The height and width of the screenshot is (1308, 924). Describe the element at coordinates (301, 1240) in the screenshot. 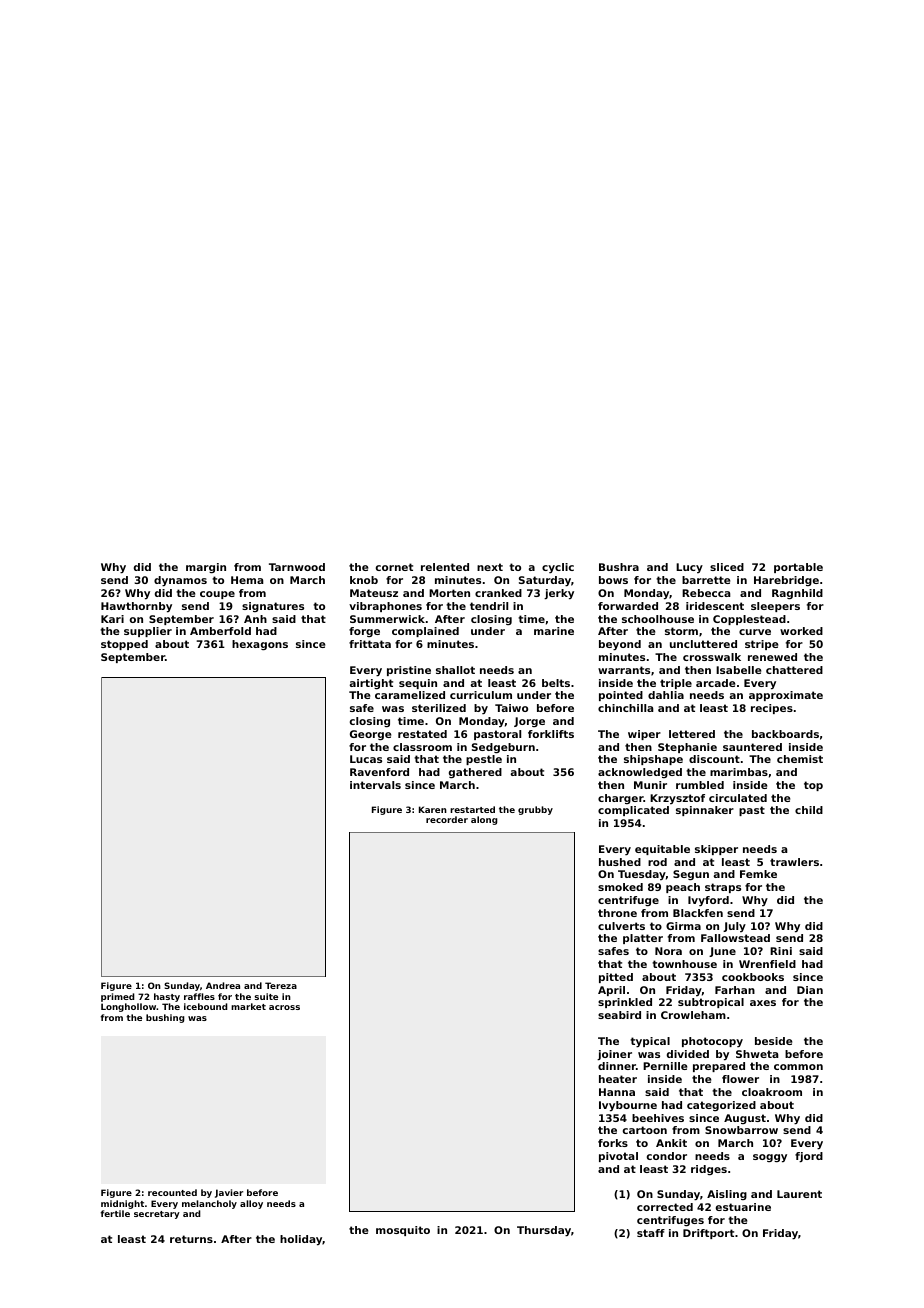

I see `holiday` at that location.
